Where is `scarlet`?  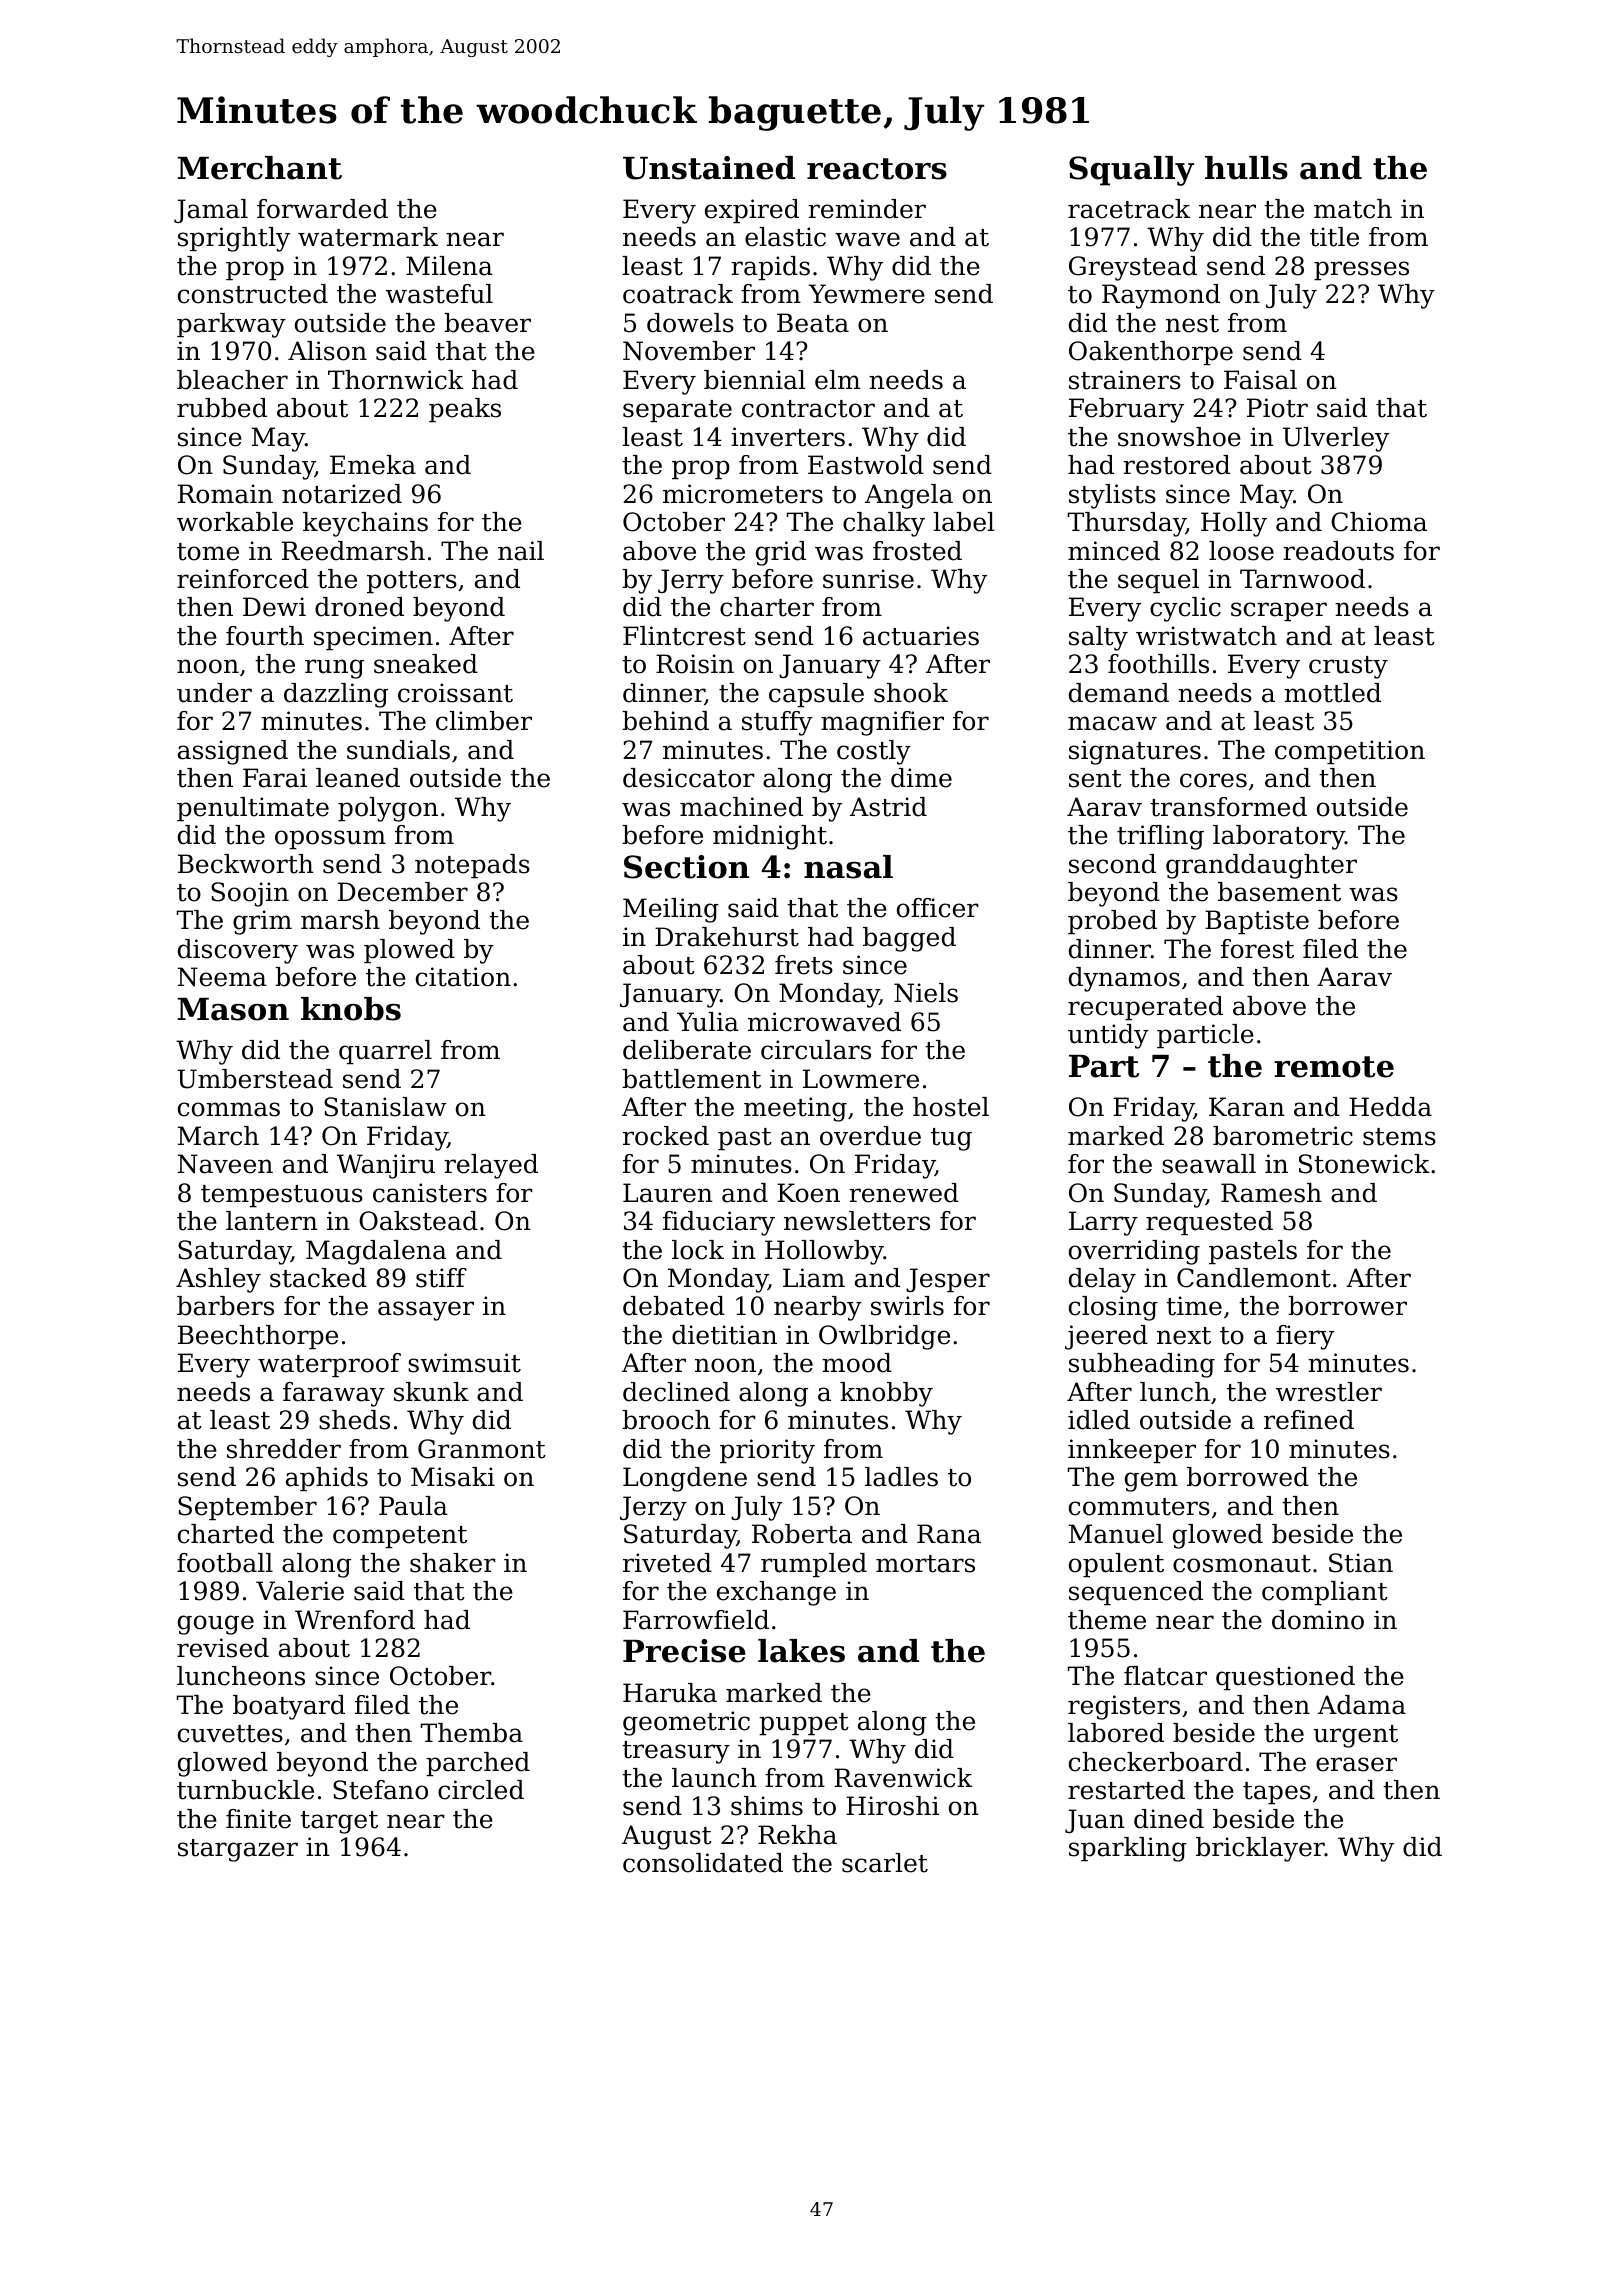 scarlet is located at coordinates (885, 1863).
